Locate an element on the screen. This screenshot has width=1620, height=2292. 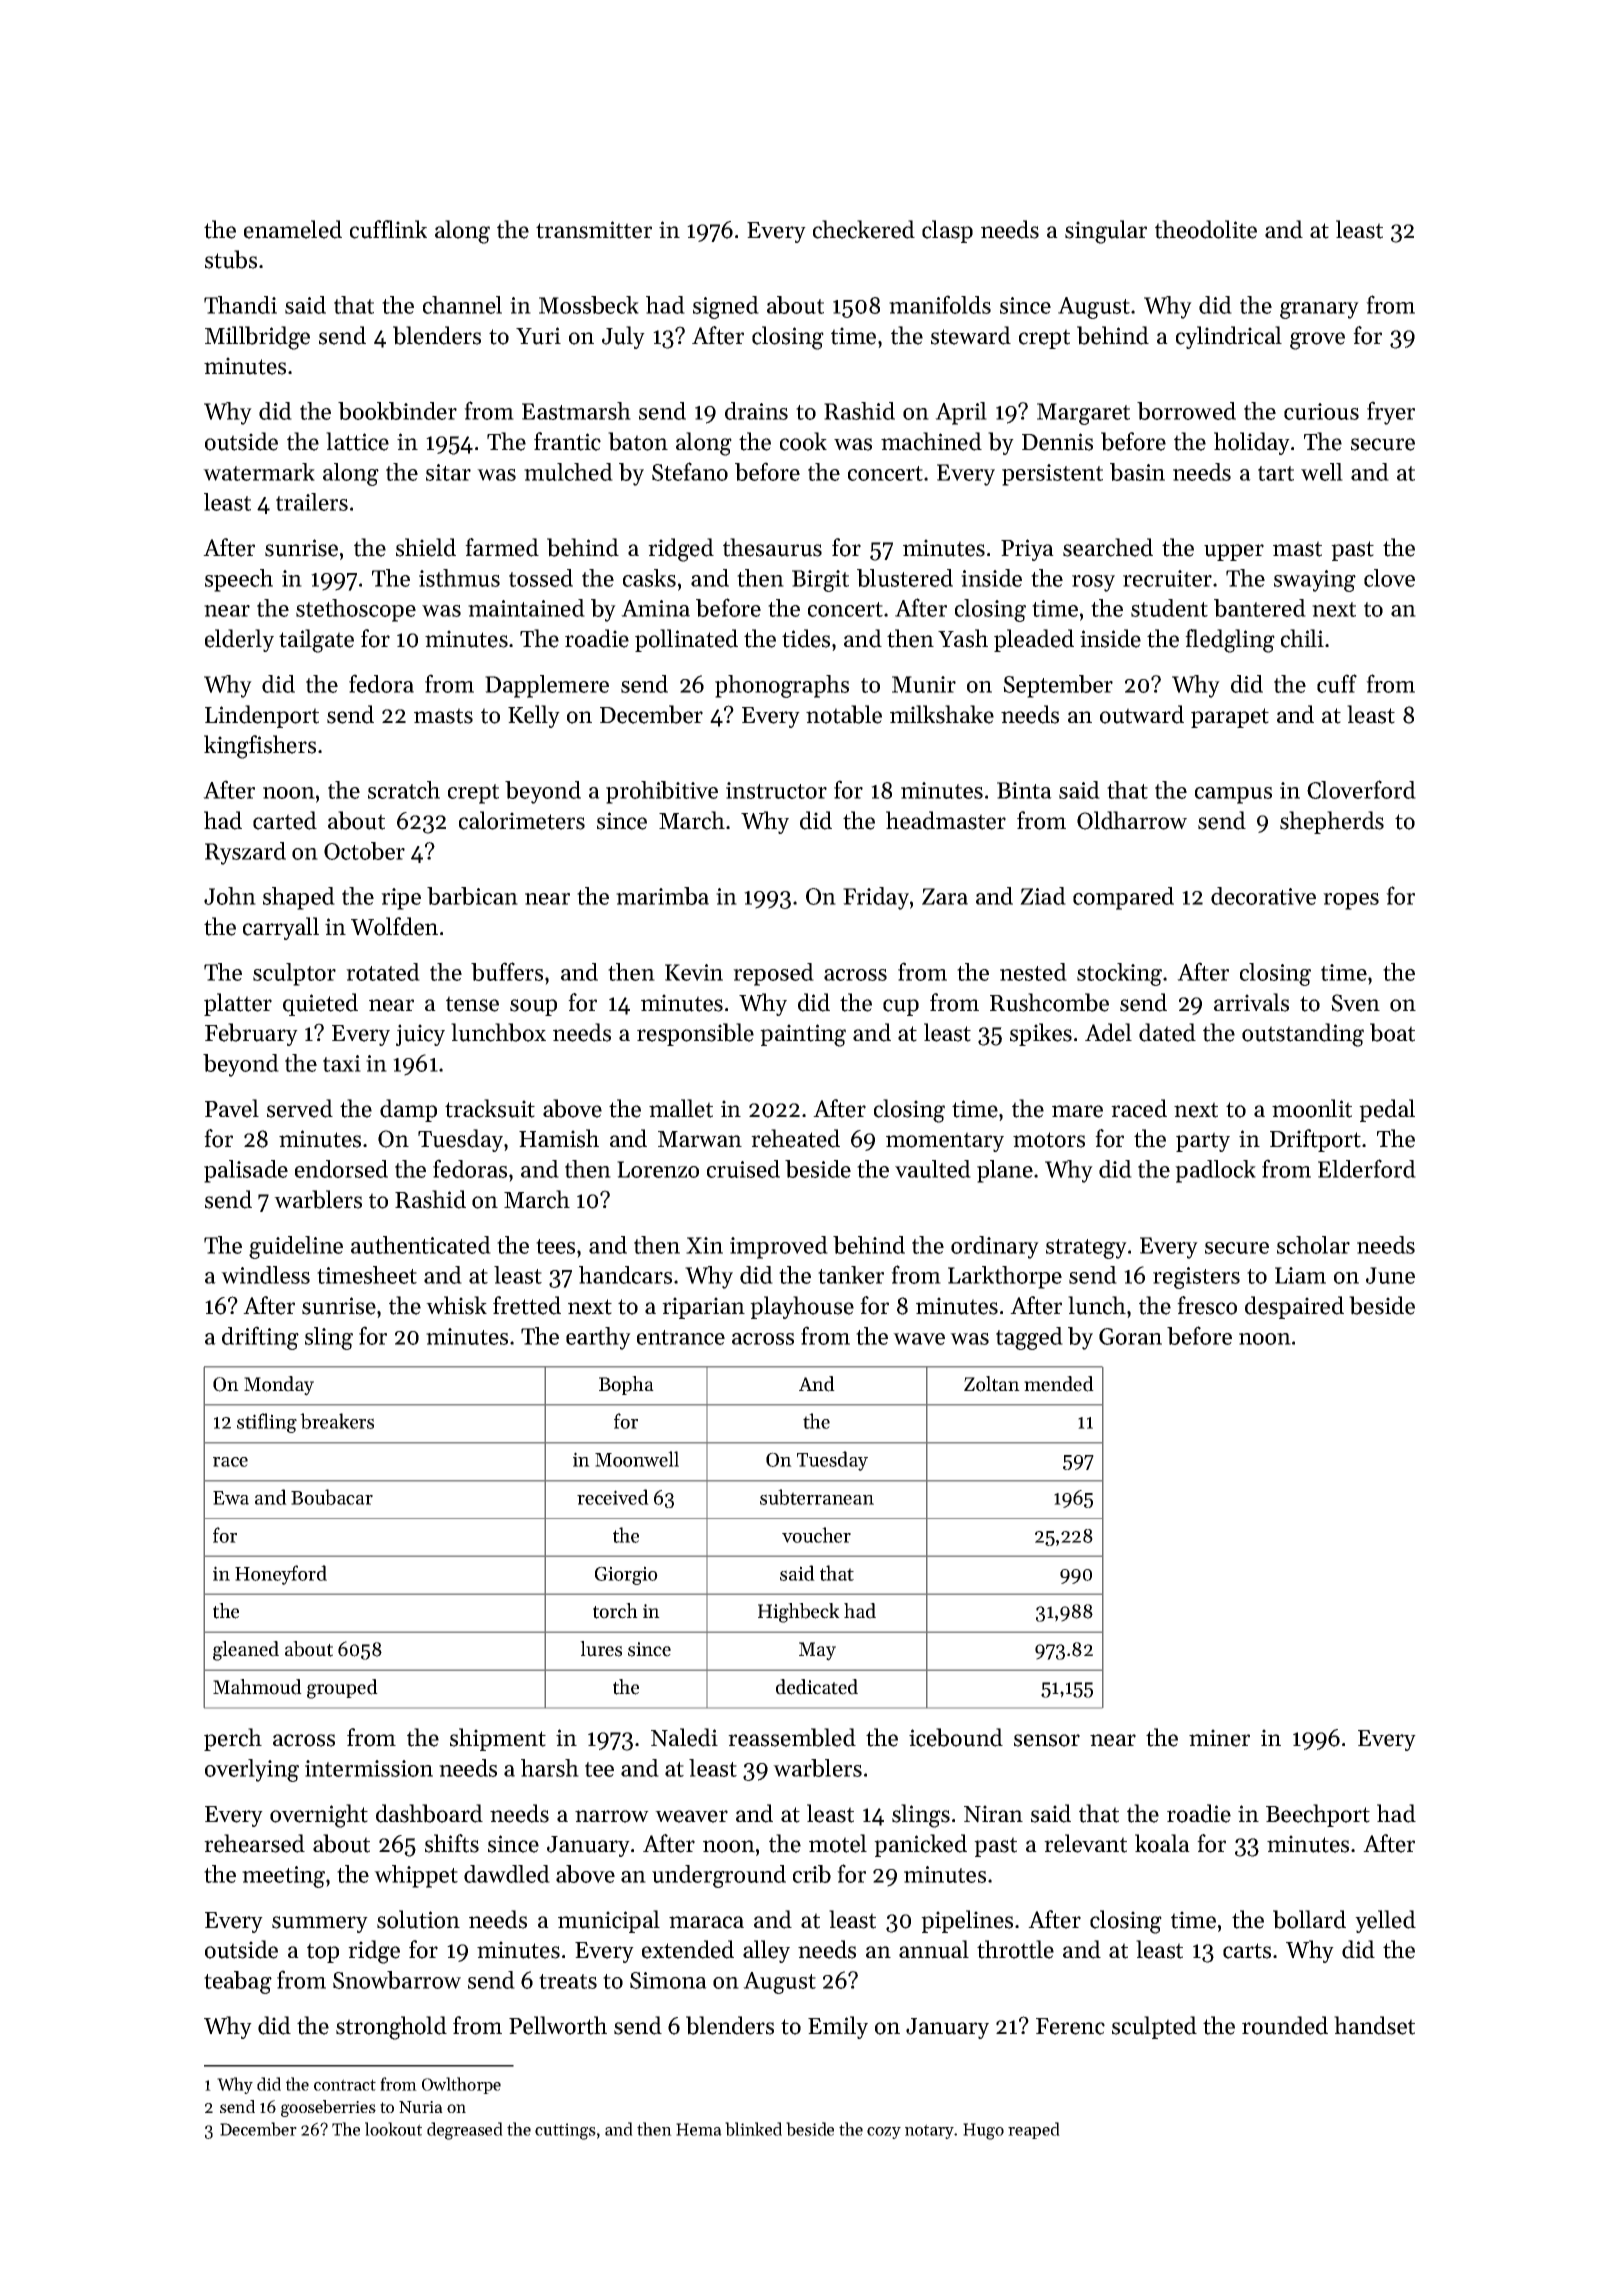
gooseberries is located at coordinates (328, 2108).
